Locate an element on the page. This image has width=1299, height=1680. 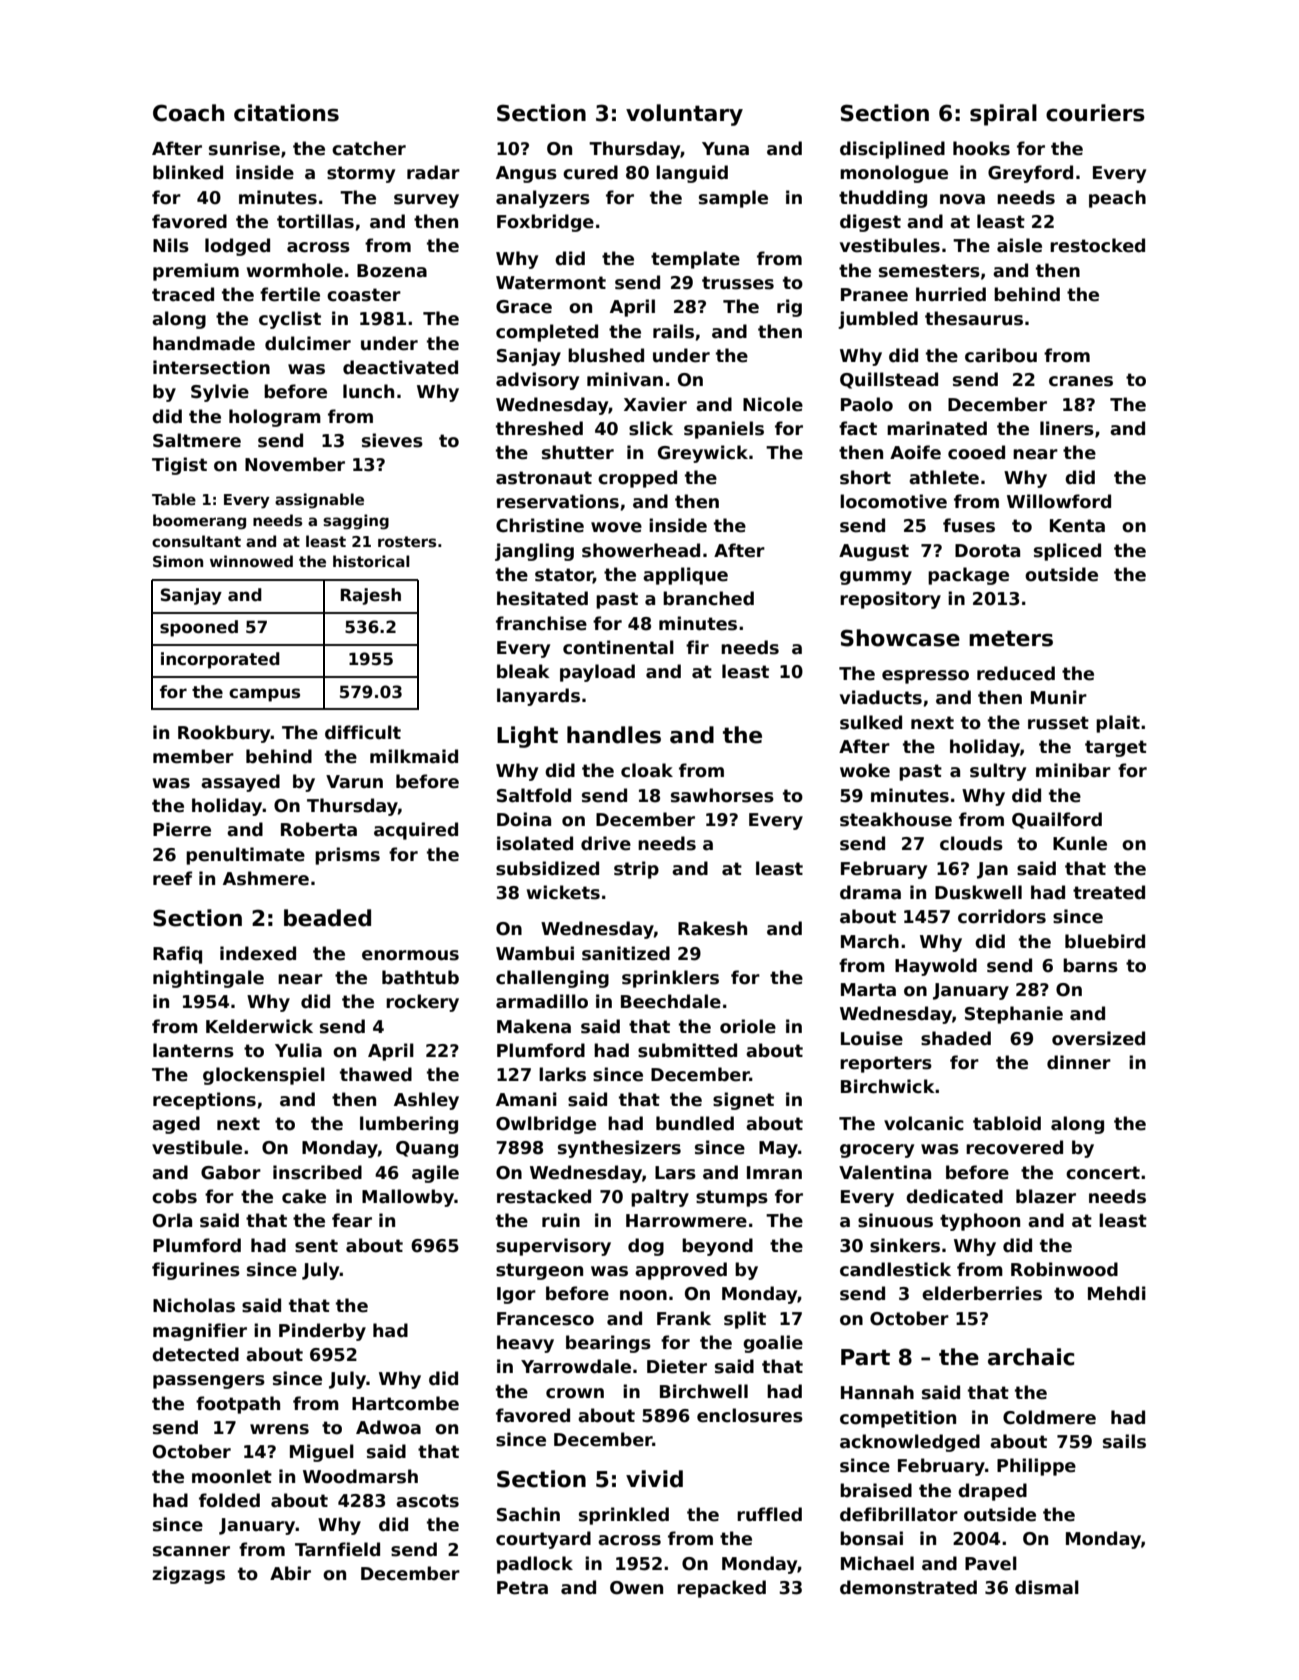
catcher is located at coordinates (369, 148).
